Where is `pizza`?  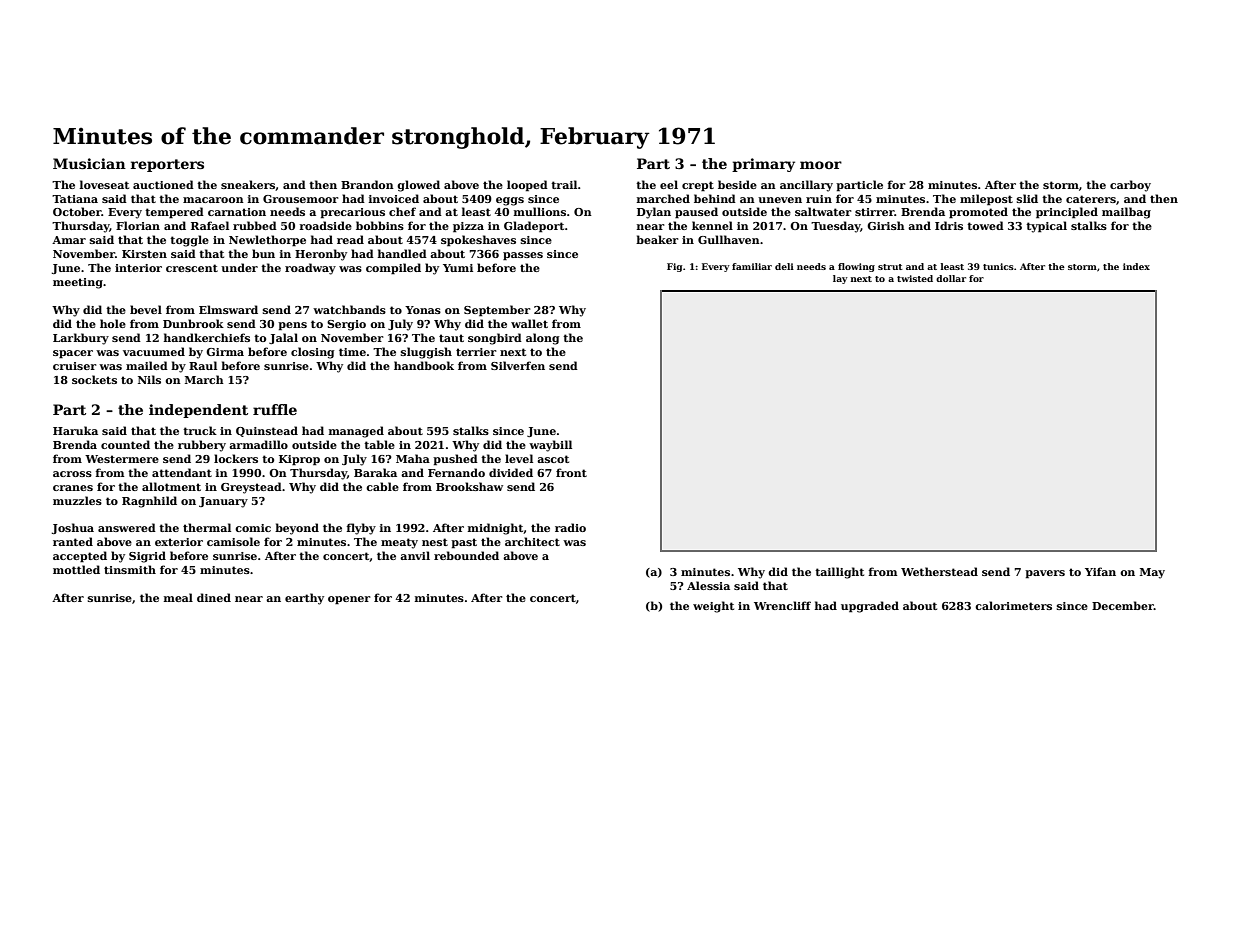 pizza is located at coordinates (468, 227).
